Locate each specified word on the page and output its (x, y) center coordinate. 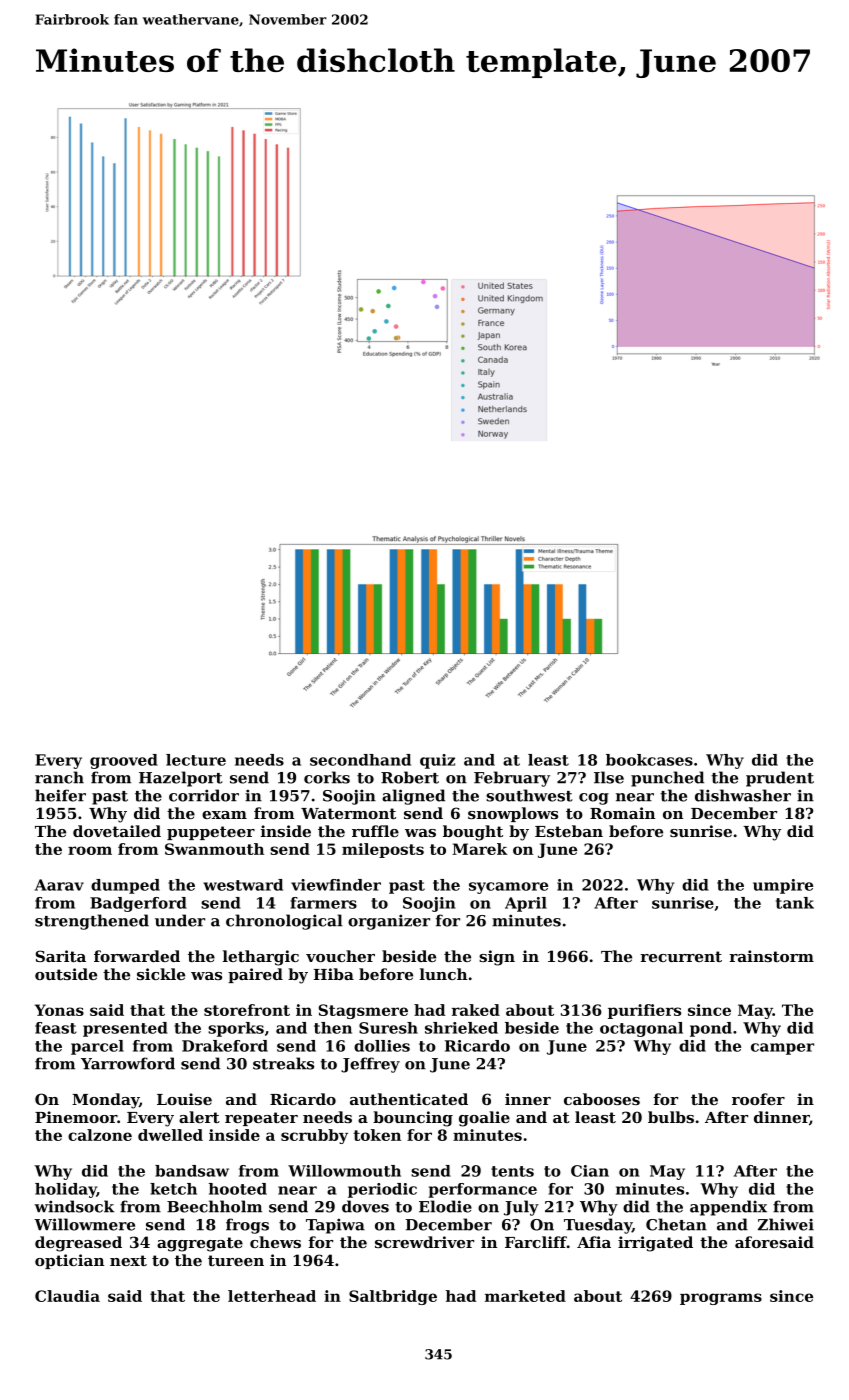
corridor (204, 795)
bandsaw (192, 1171)
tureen (236, 1260)
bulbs (671, 1117)
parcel (97, 1047)
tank (795, 903)
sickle (161, 974)
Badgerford (138, 904)
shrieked (461, 1028)
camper (782, 1049)
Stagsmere (363, 1011)
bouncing (413, 1119)
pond (711, 1029)
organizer (389, 922)
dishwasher (743, 795)
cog (594, 799)
